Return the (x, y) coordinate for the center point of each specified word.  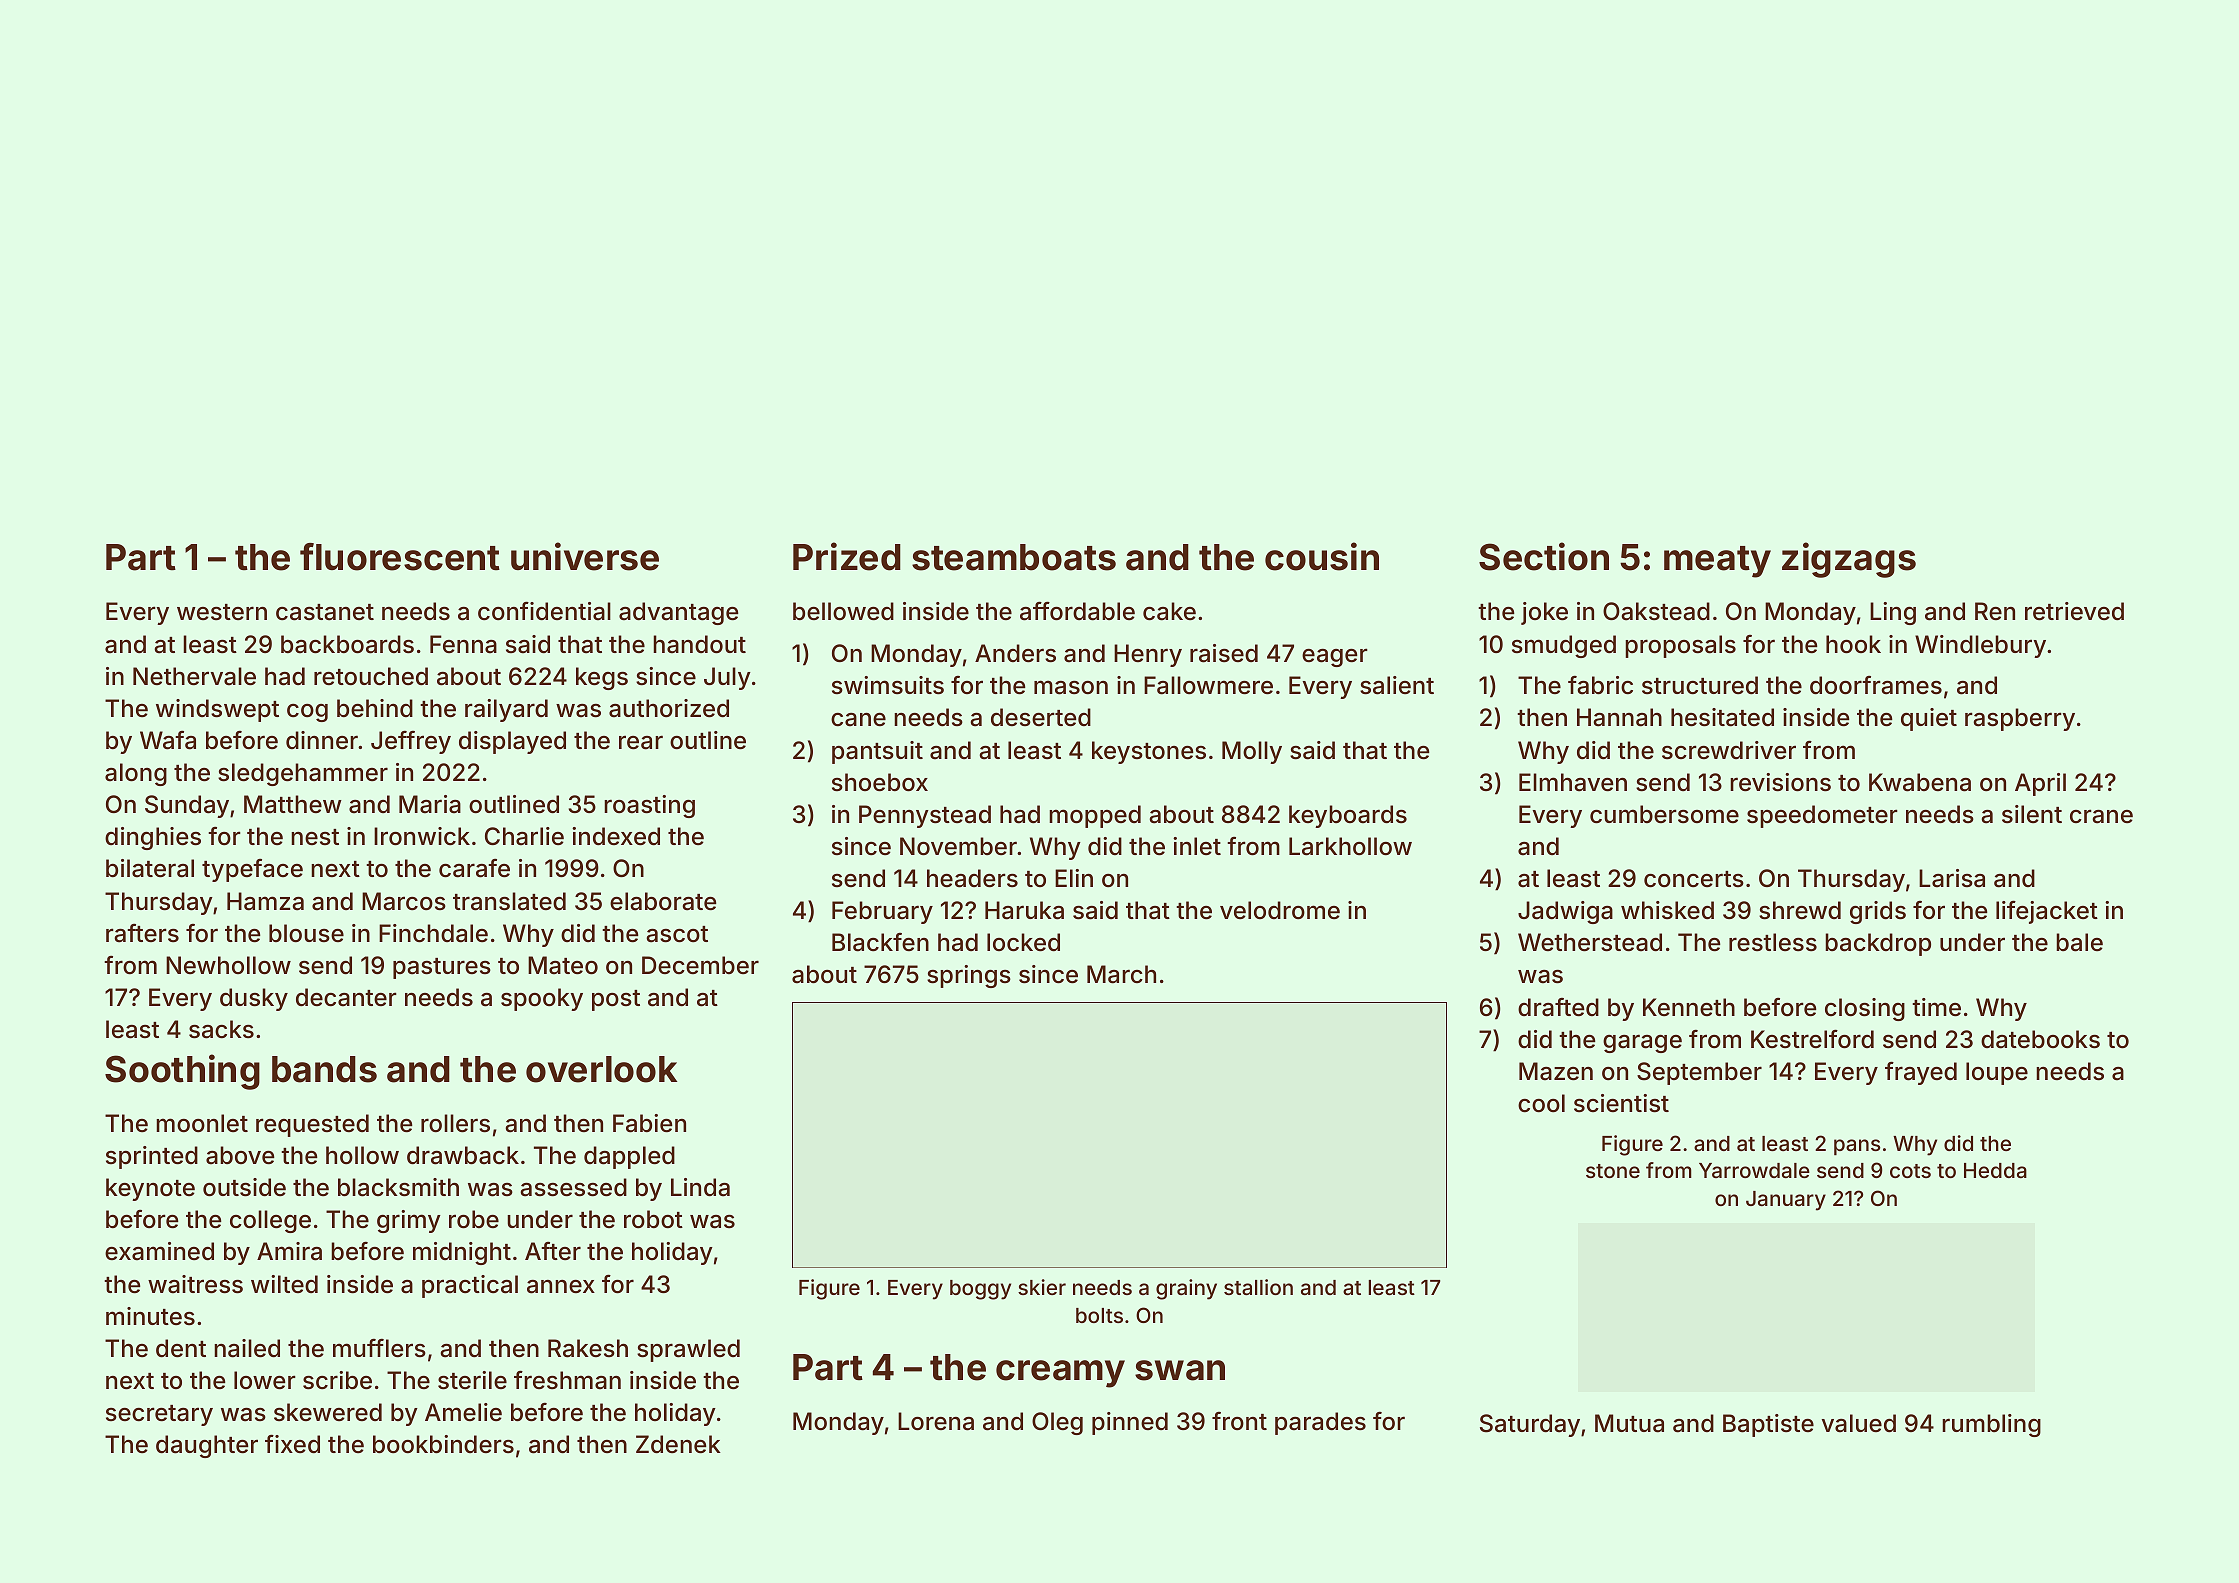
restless (1773, 942)
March (1121, 974)
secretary (159, 1415)
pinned (1130, 1423)
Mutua (1629, 1423)
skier (1042, 1287)
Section (1544, 556)
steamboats (1014, 557)
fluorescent (400, 557)
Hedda (1995, 1170)
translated (509, 901)
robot (653, 1219)
